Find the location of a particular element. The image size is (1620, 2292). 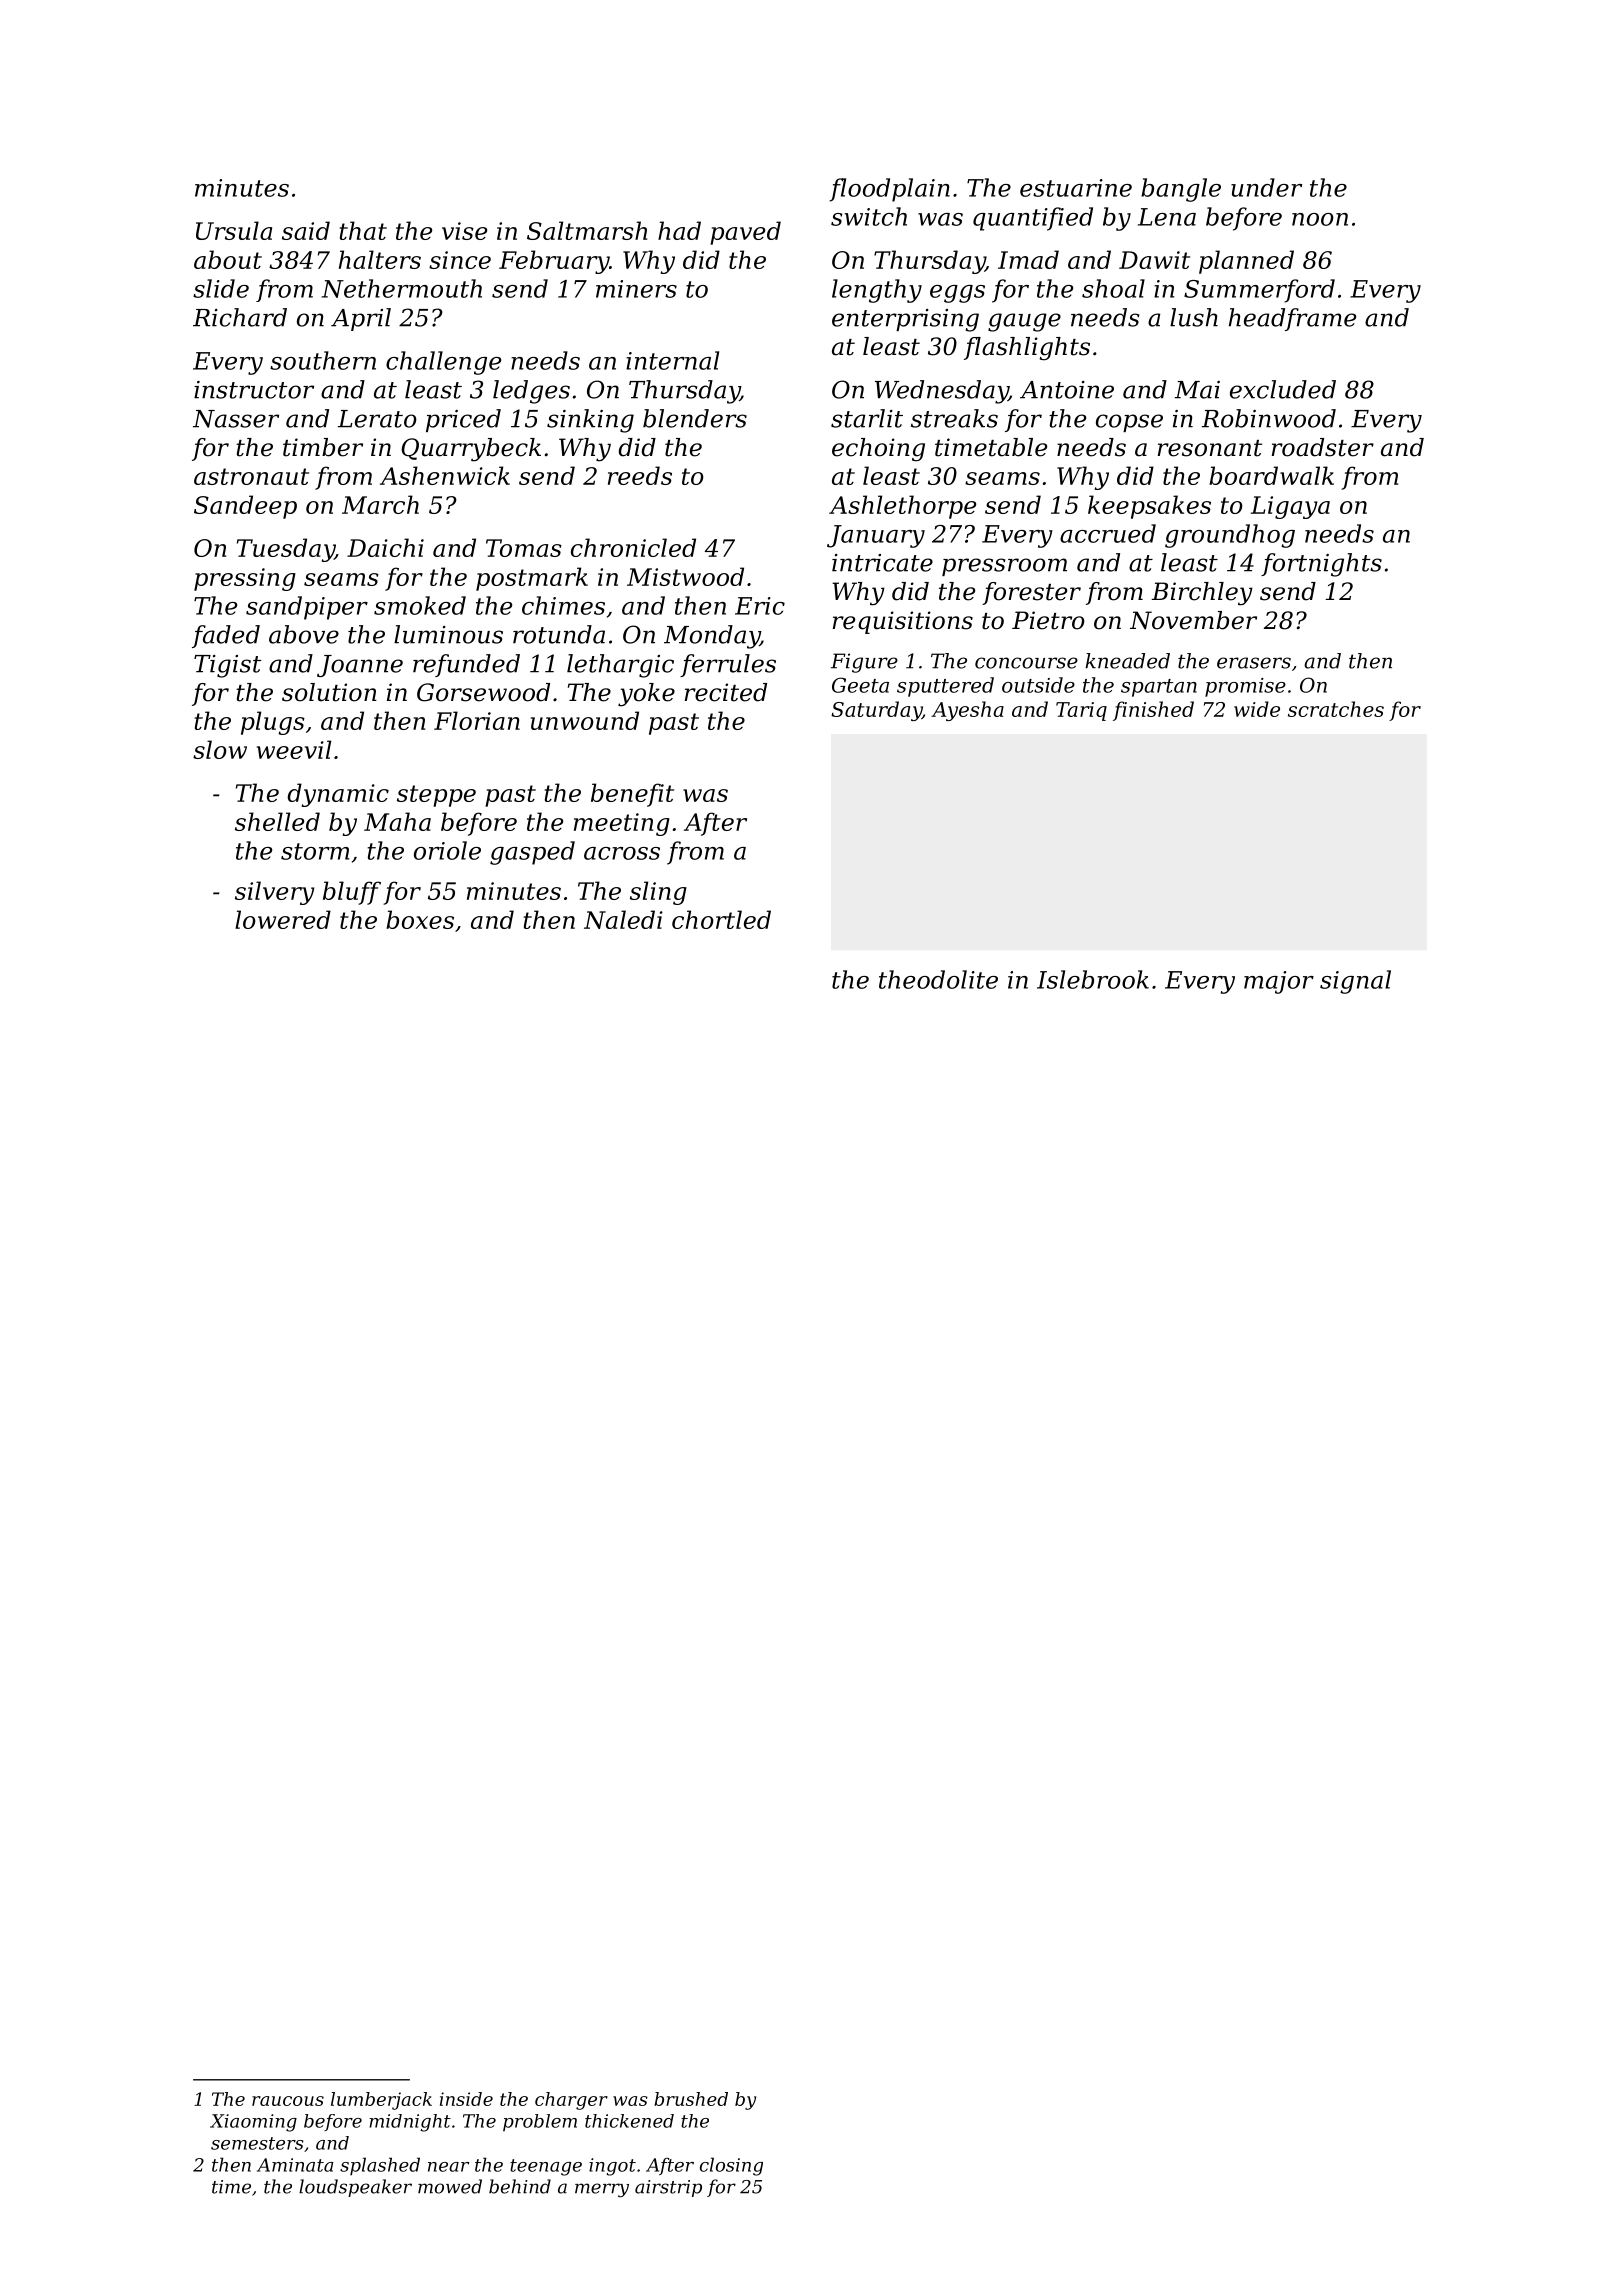

enterprising is located at coordinates (905, 320).
